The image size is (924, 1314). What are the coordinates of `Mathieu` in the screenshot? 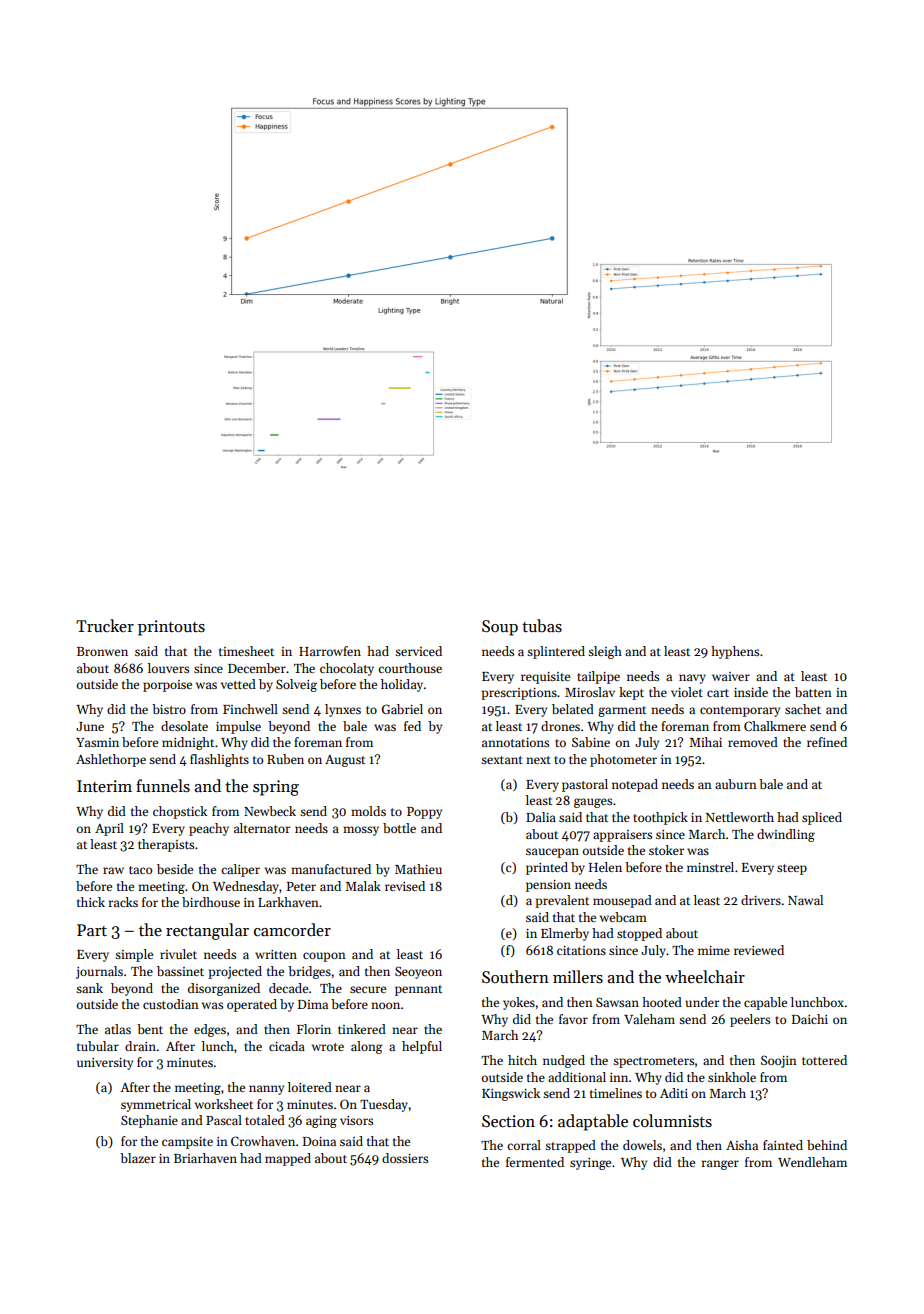 It's located at (418, 869).
